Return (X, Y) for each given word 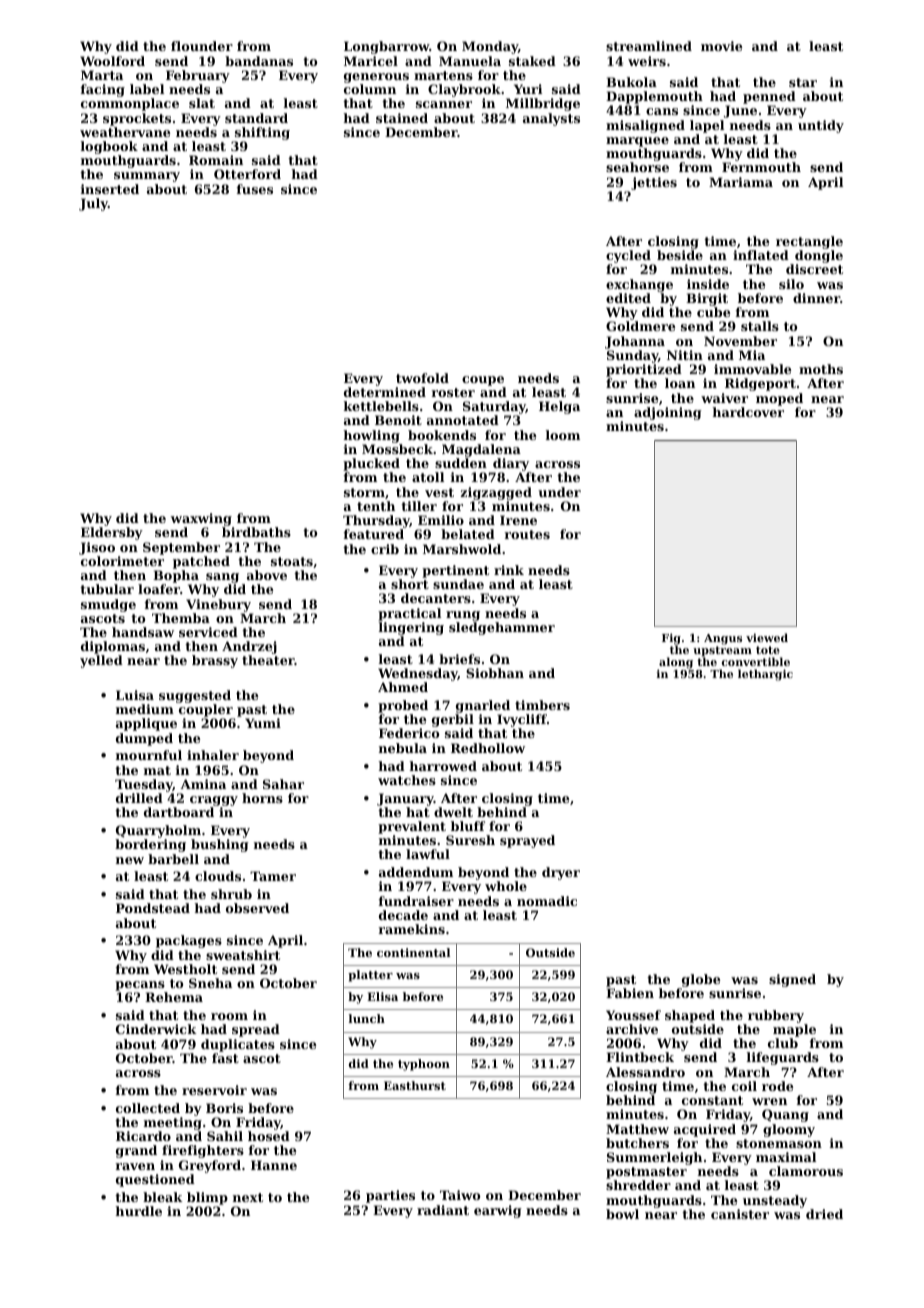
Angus (723, 639)
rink (509, 570)
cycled (628, 256)
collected (148, 1108)
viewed (767, 637)
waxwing (201, 519)
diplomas (113, 647)
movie (721, 46)
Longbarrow (386, 47)
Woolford (112, 61)
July (93, 204)
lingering (411, 628)
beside (680, 255)
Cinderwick (156, 1029)
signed (792, 980)
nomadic (547, 901)
